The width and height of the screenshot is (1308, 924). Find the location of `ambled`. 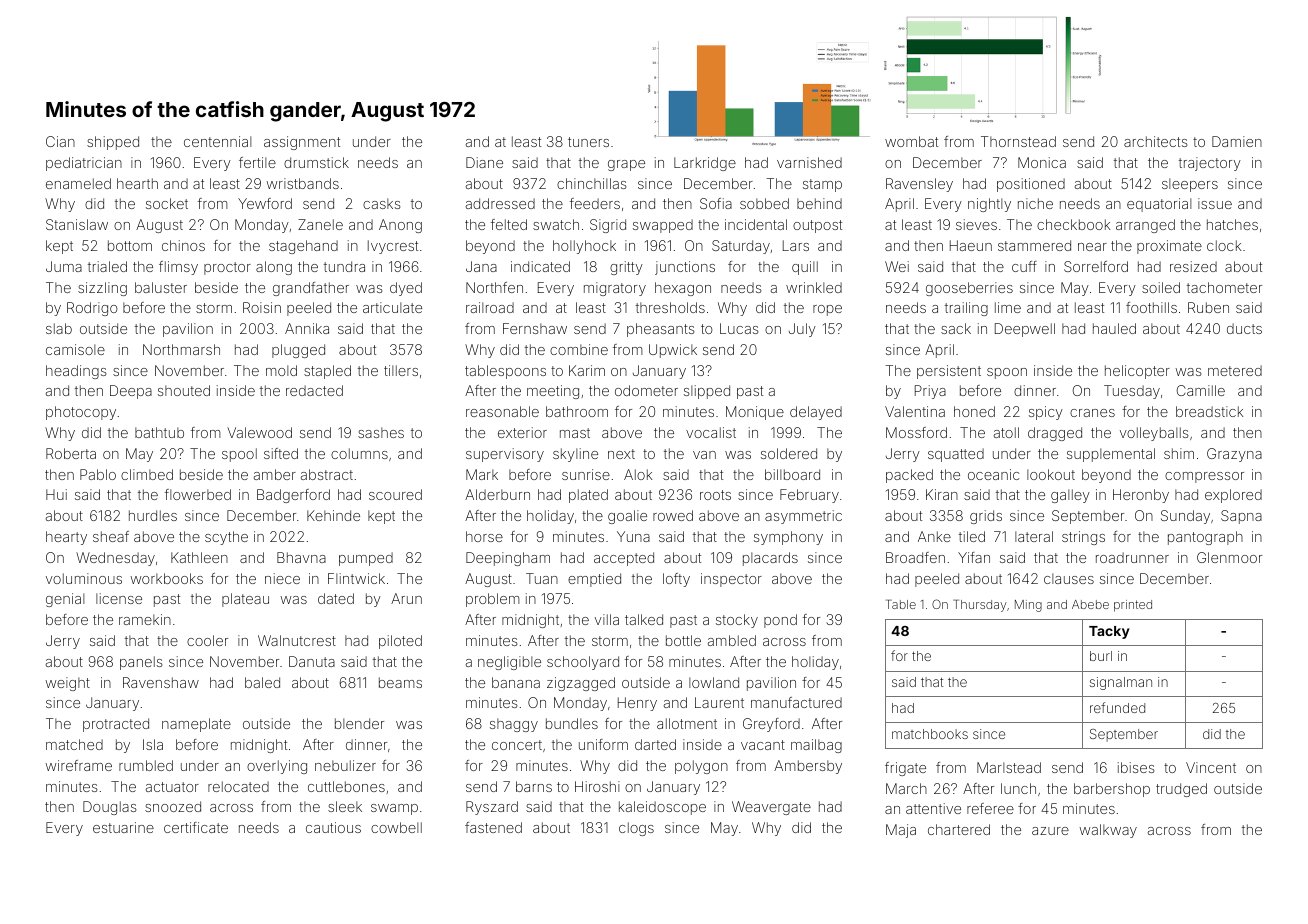

ambled is located at coordinates (732, 640).
